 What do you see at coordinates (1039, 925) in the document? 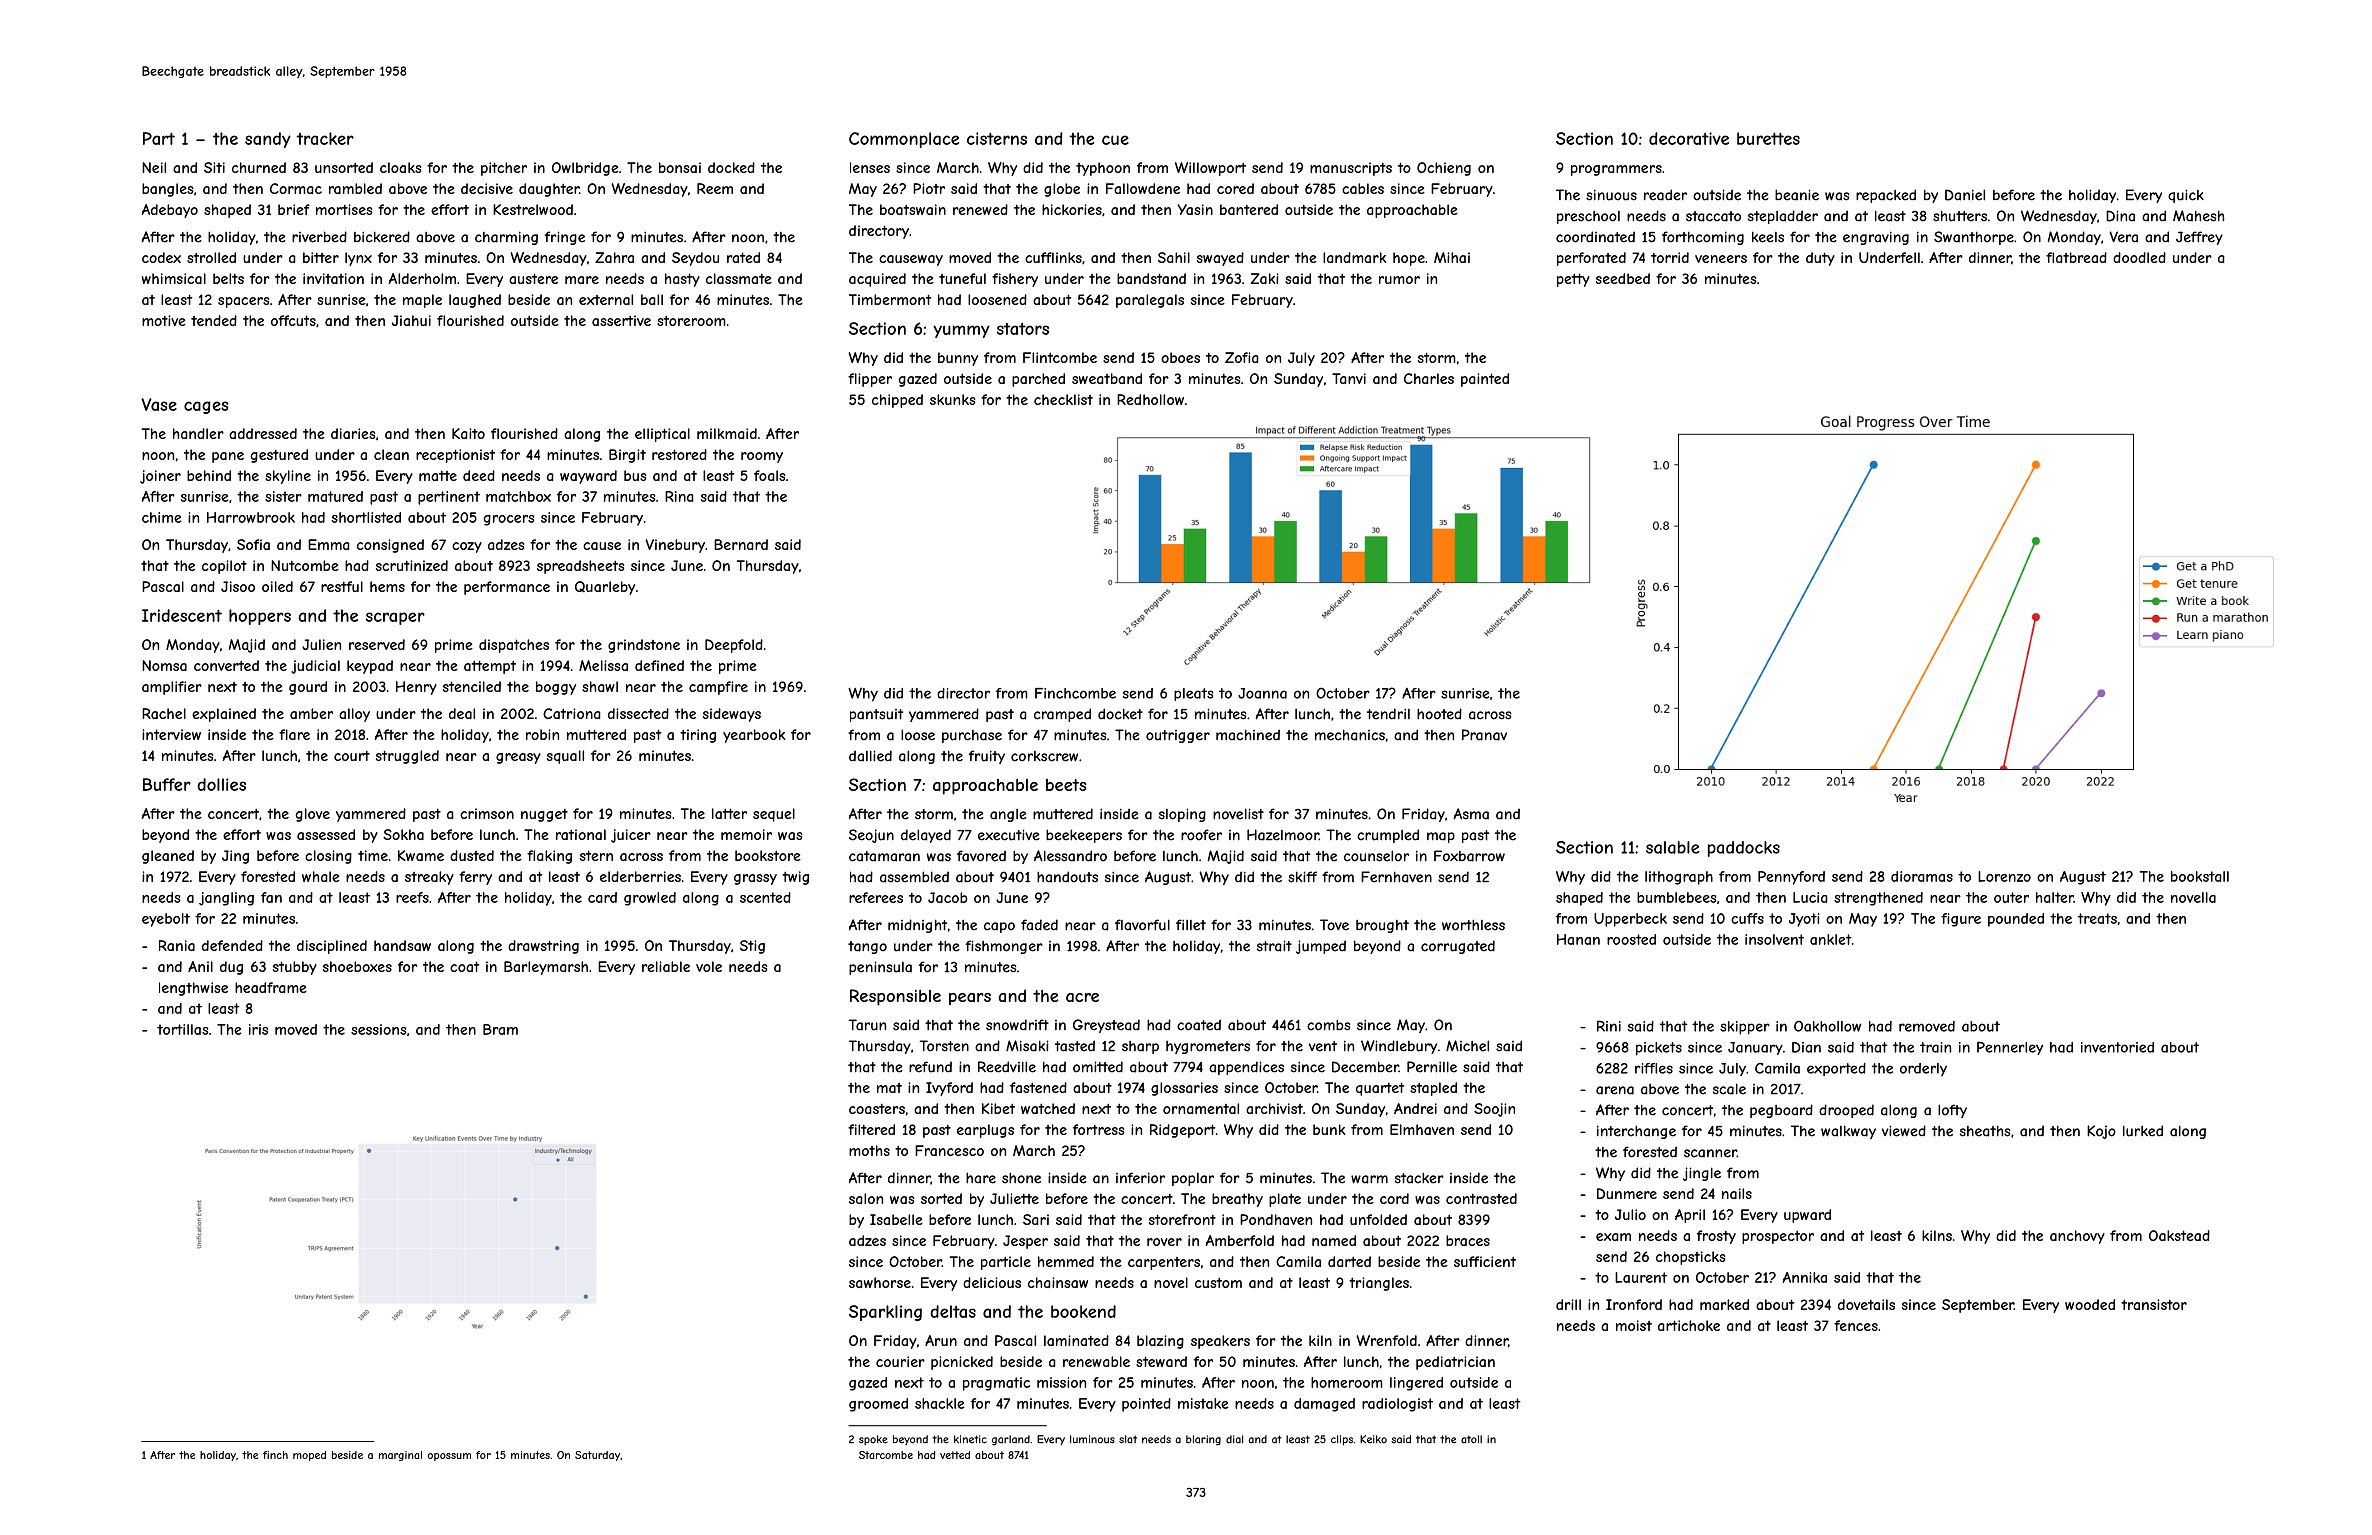
I see `faded` at bounding box center [1039, 925].
